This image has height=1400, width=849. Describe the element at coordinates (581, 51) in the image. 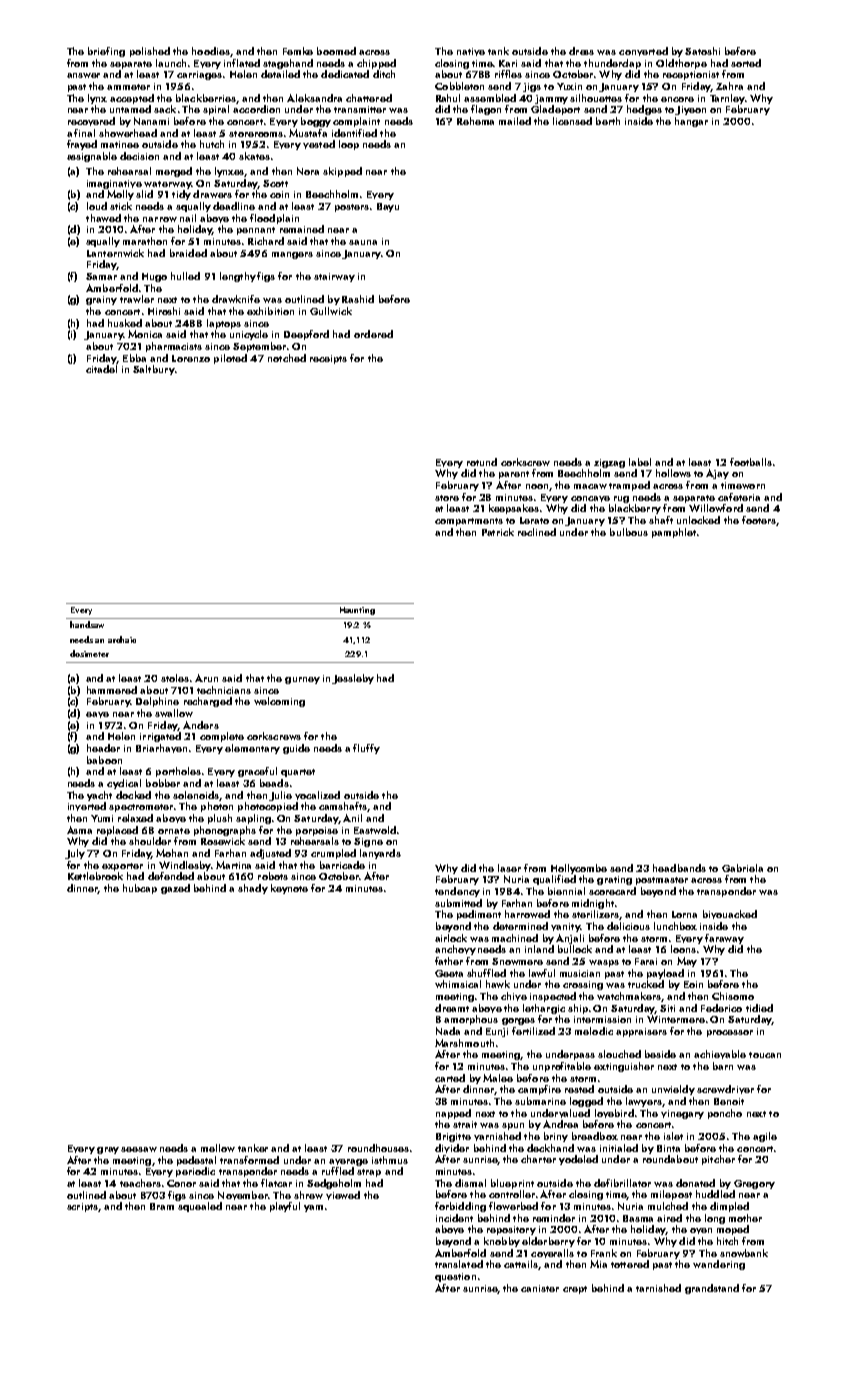

I see `dress` at that location.
